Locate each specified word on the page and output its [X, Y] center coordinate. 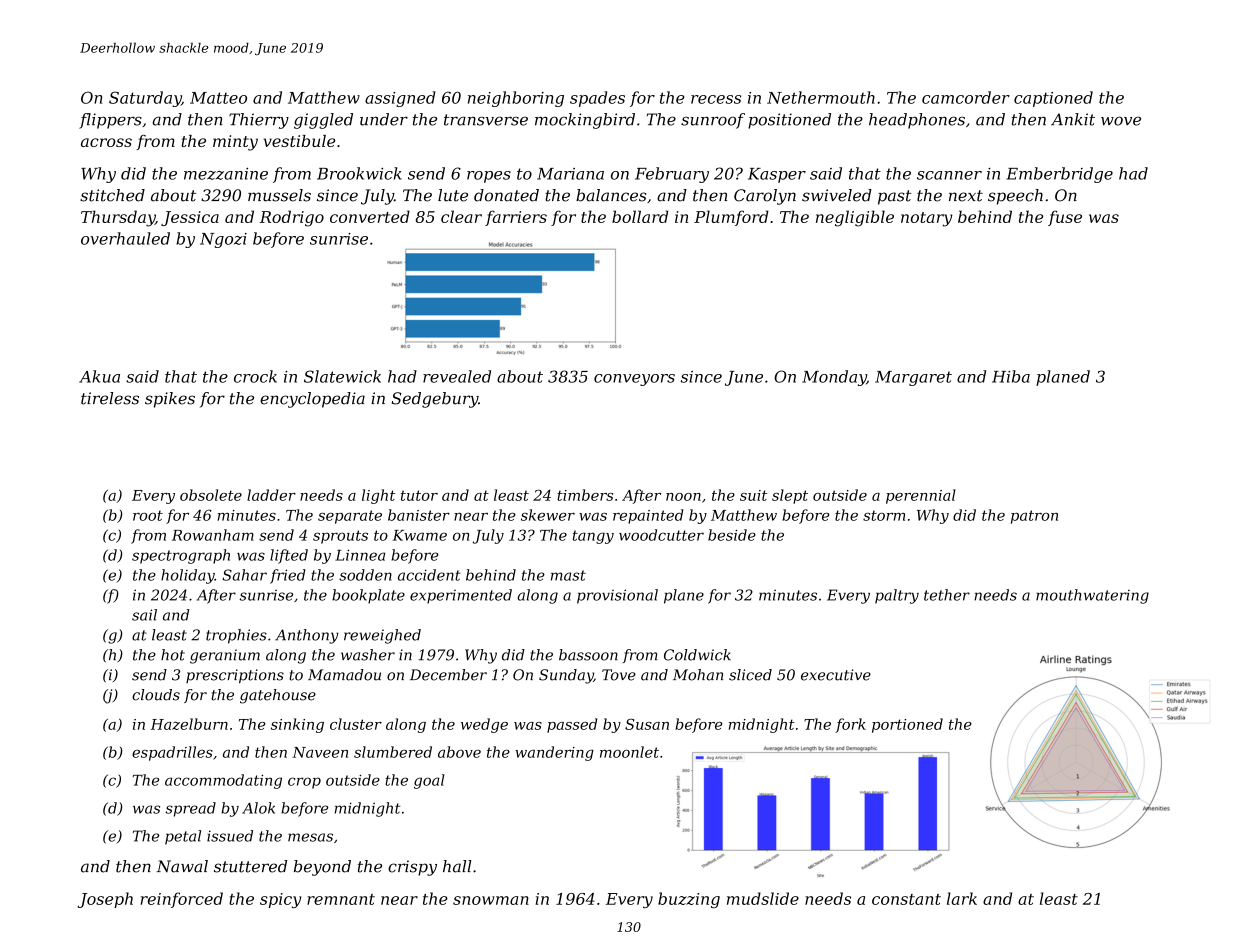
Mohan [698, 675]
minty [235, 143]
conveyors [634, 380]
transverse [486, 120]
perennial [921, 496]
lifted [289, 556]
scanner [949, 175]
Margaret [913, 378]
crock [255, 376]
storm [884, 515]
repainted [648, 516]
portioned [907, 725]
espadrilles [172, 753]
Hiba [1011, 376]
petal [183, 837]
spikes [170, 400]
